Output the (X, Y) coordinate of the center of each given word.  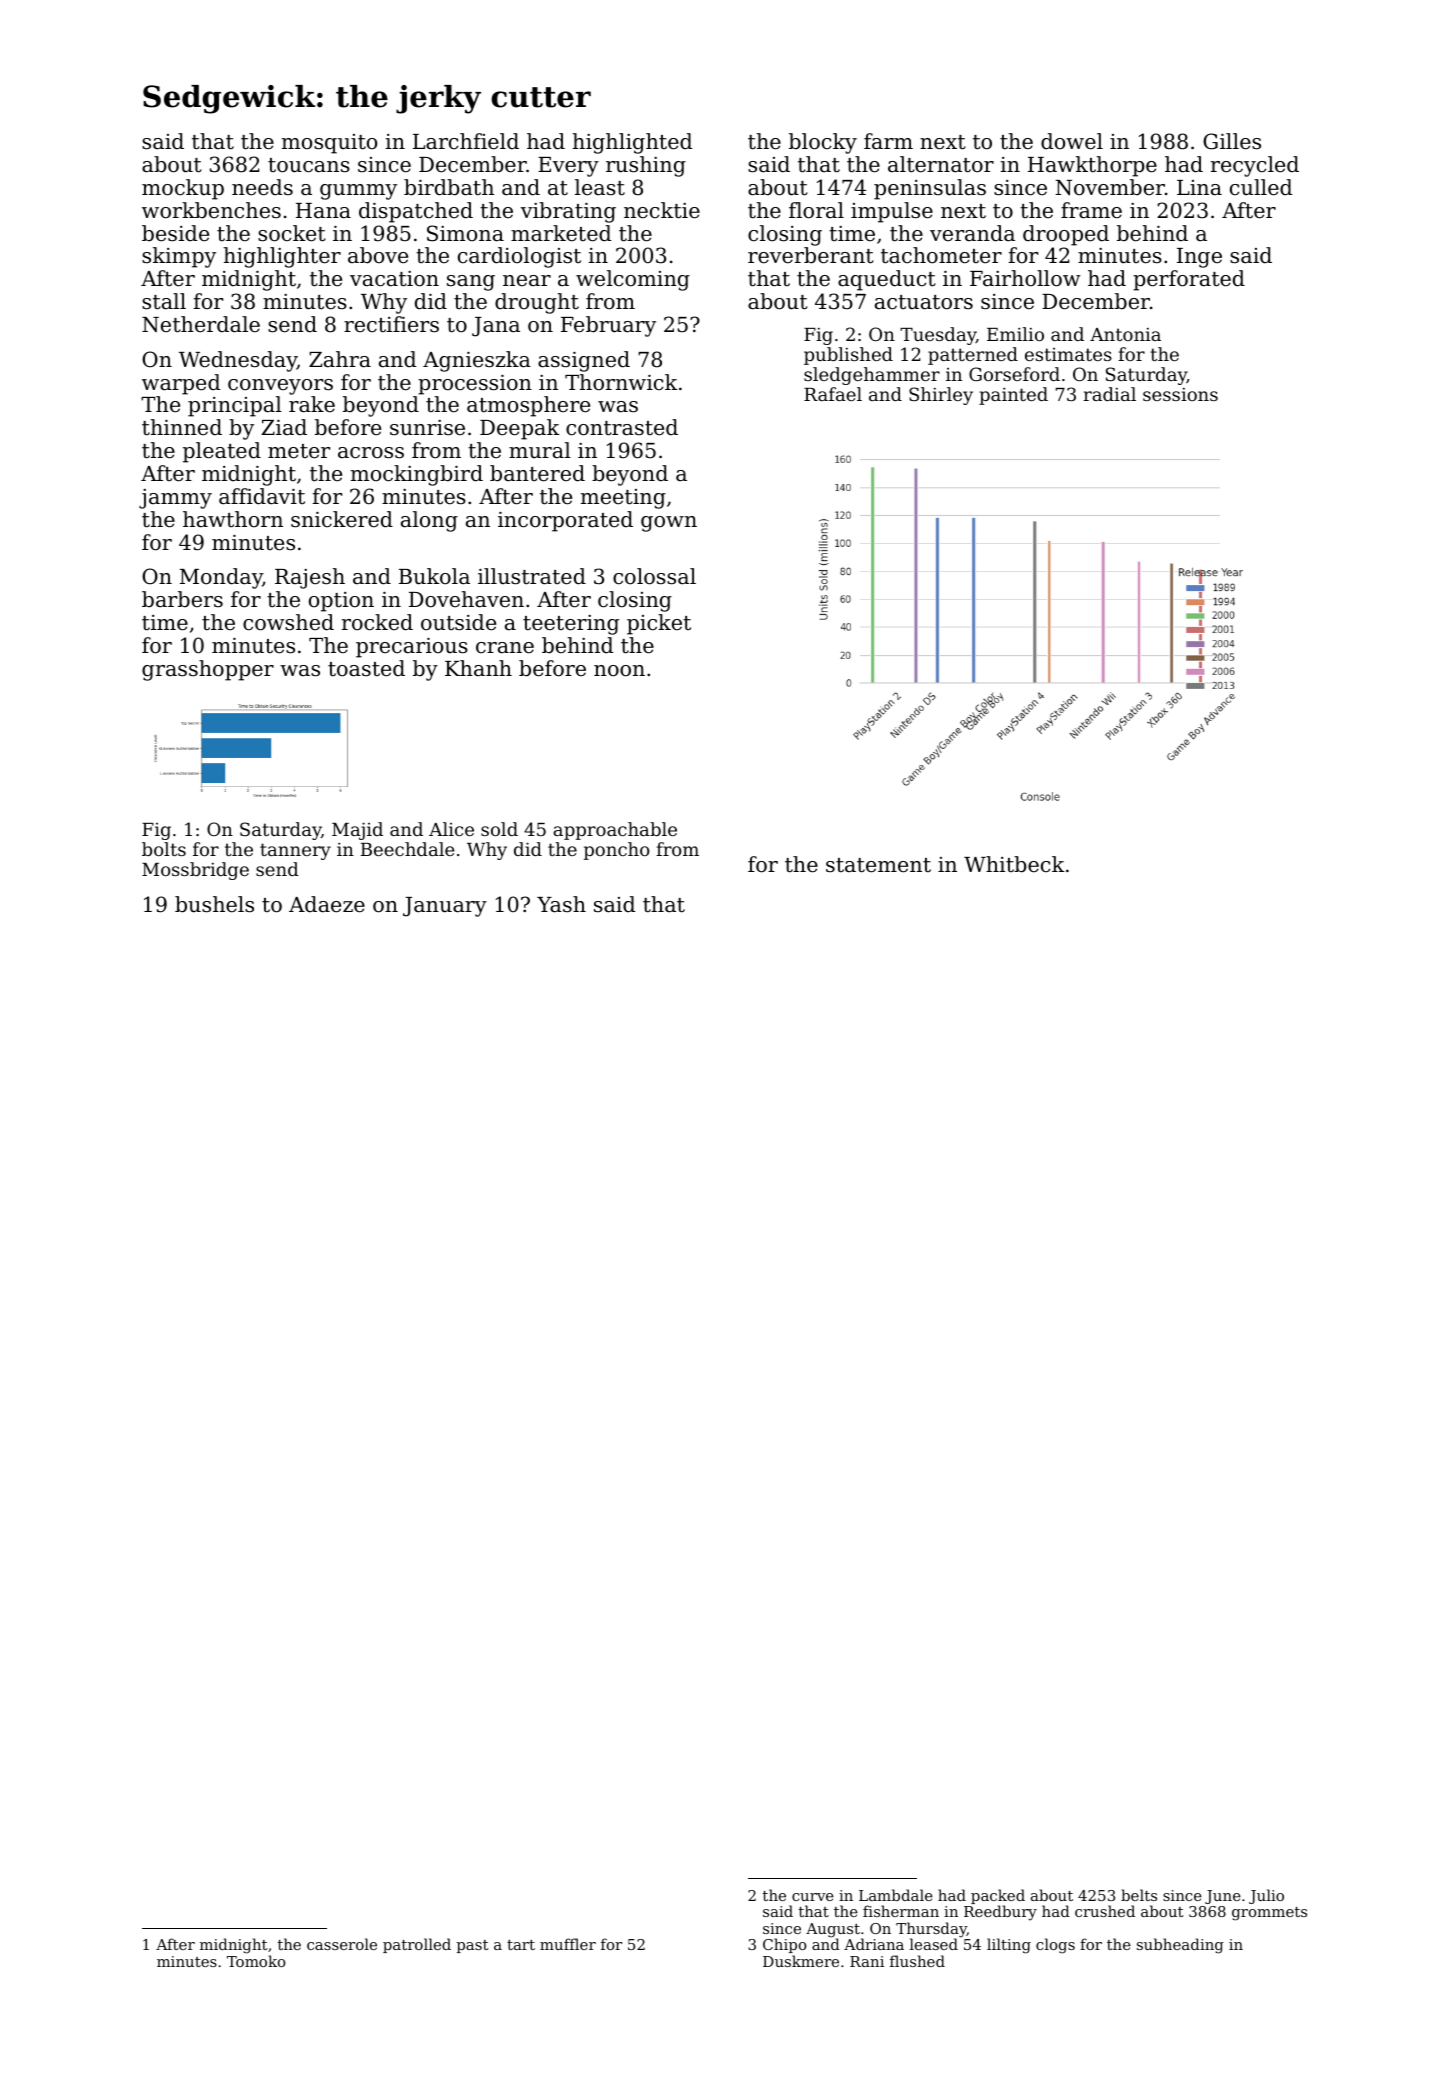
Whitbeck (1014, 864)
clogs (1055, 1946)
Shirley (941, 396)
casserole (342, 1944)
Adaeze (327, 904)
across (371, 453)
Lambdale (896, 1895)
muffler (568, 1944)
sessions (1180, 394)
